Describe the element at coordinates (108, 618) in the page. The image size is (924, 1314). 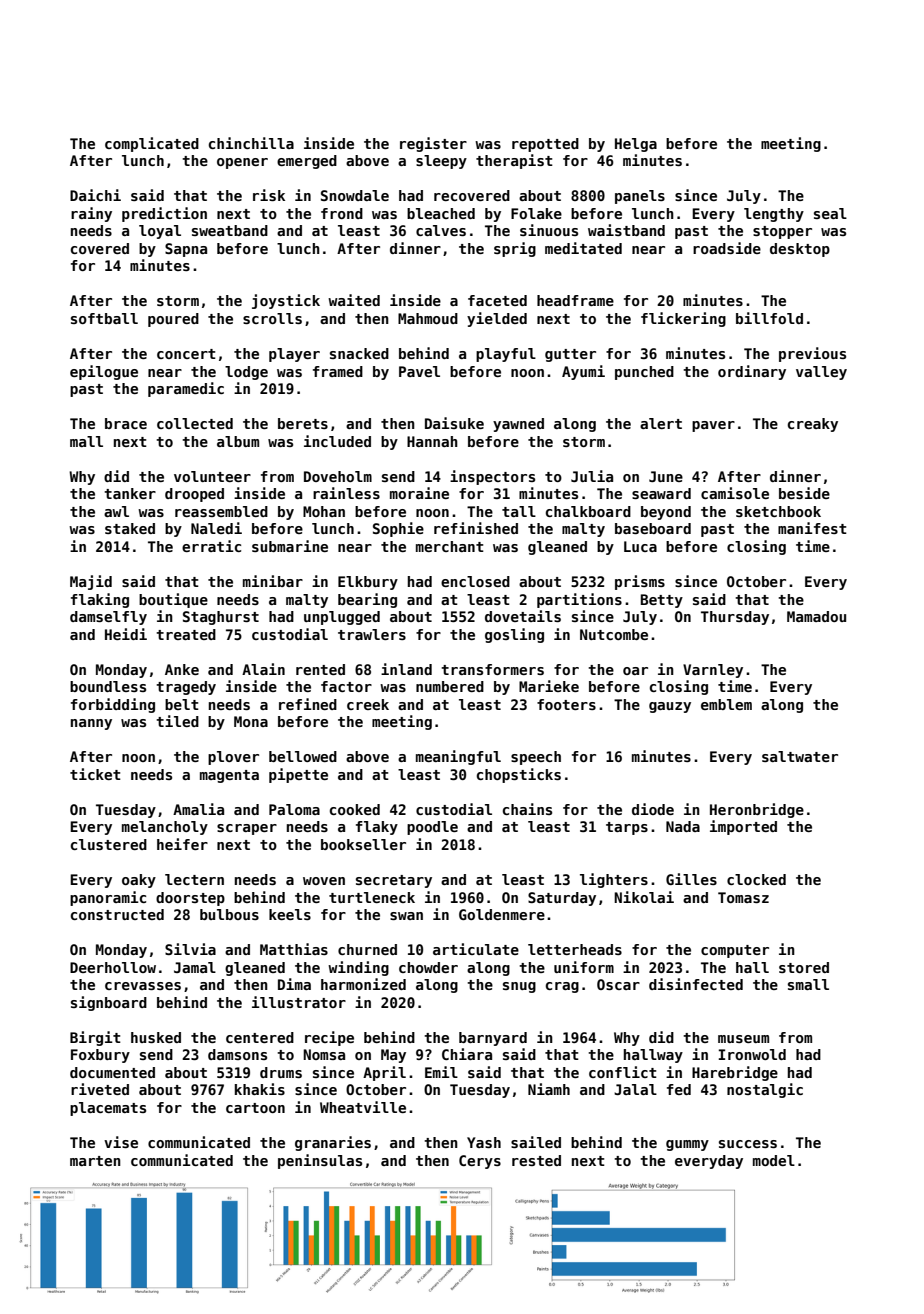
I see `damselfly` at that location.
